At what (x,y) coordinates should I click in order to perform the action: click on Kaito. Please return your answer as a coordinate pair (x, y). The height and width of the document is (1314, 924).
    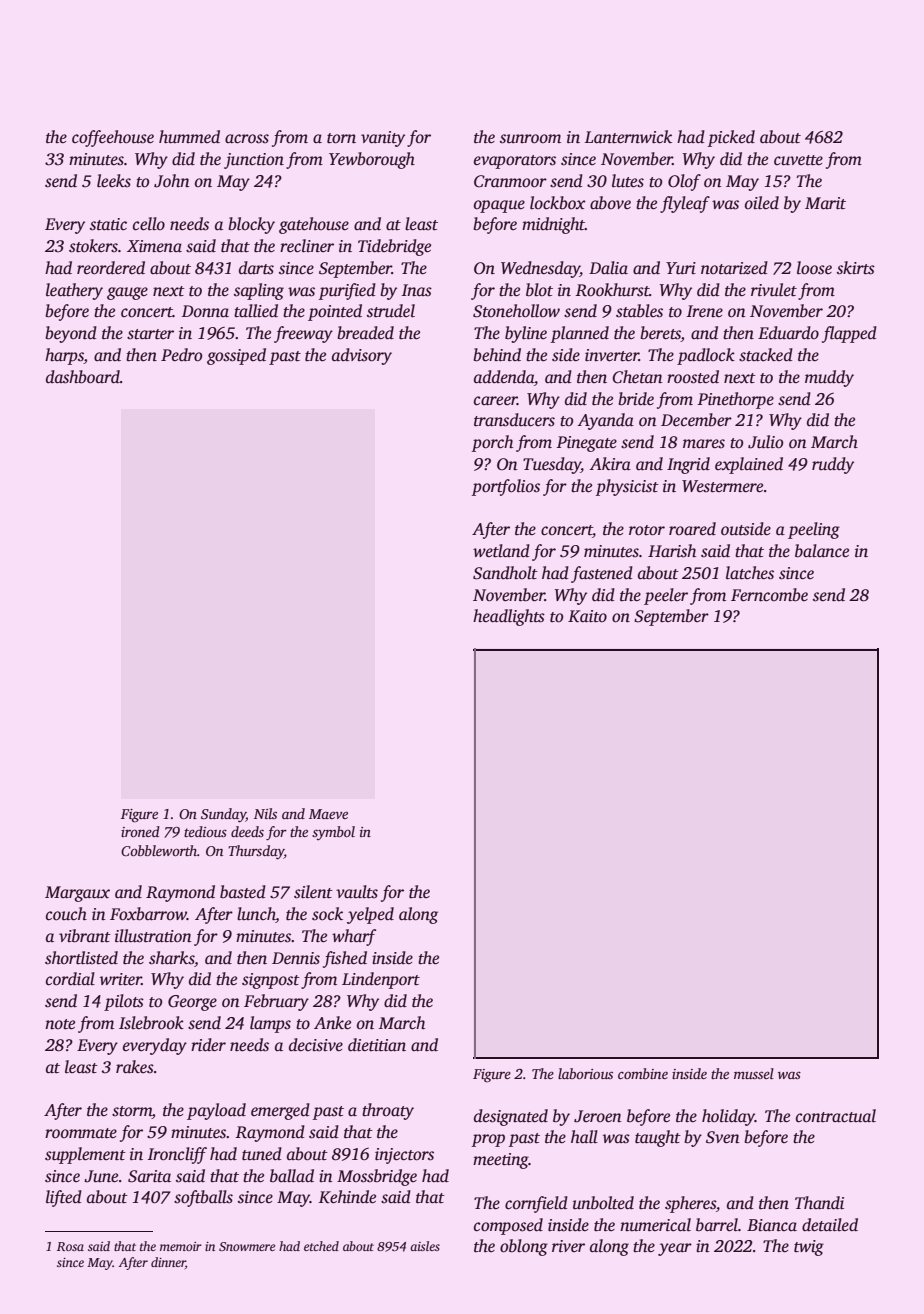
    Looking at the image, I should click on (587, 616).
